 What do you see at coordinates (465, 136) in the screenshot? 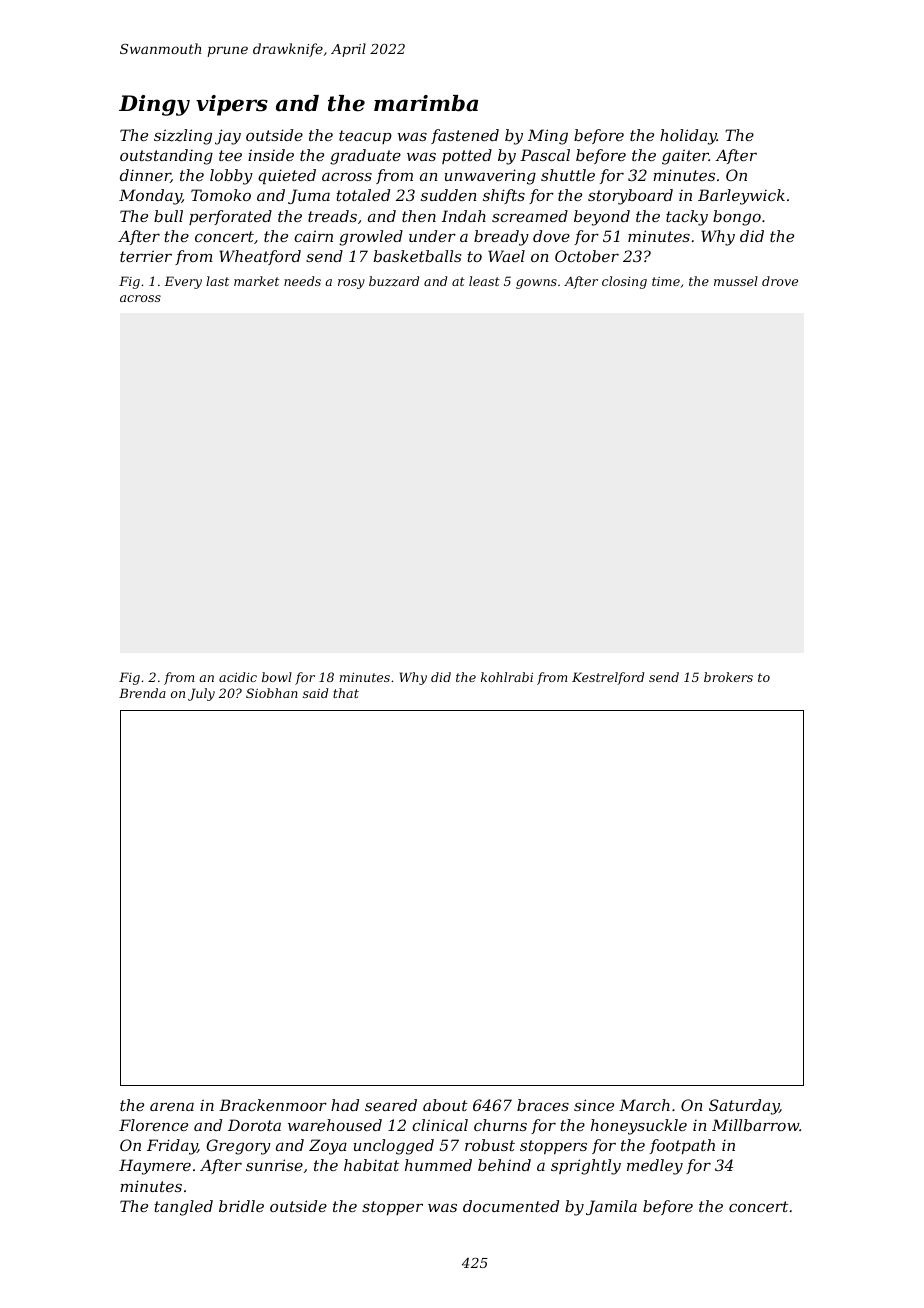
I see `fastened` at bounding box center [465, 136].
